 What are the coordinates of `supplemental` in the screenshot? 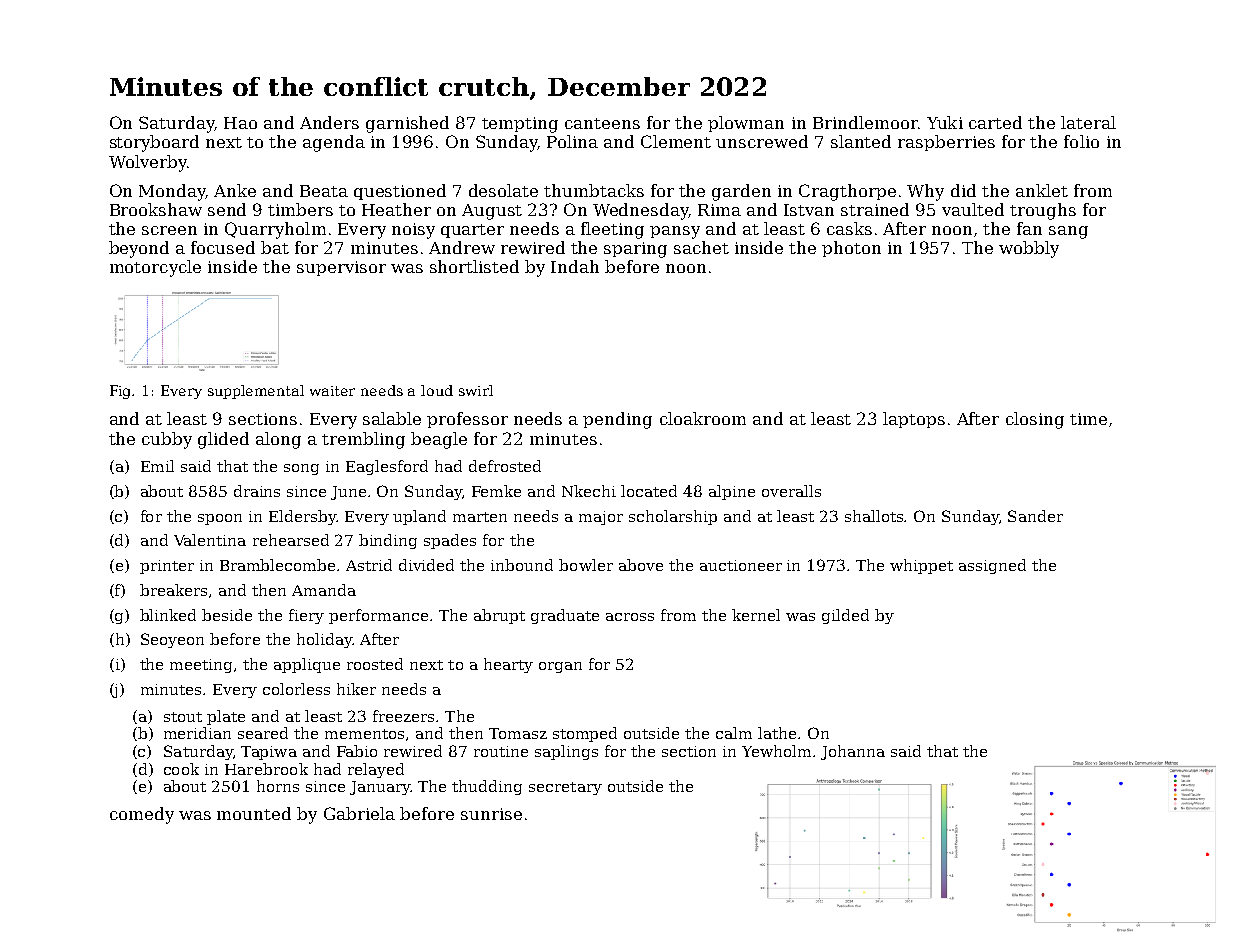 It's located at (256, 392).
